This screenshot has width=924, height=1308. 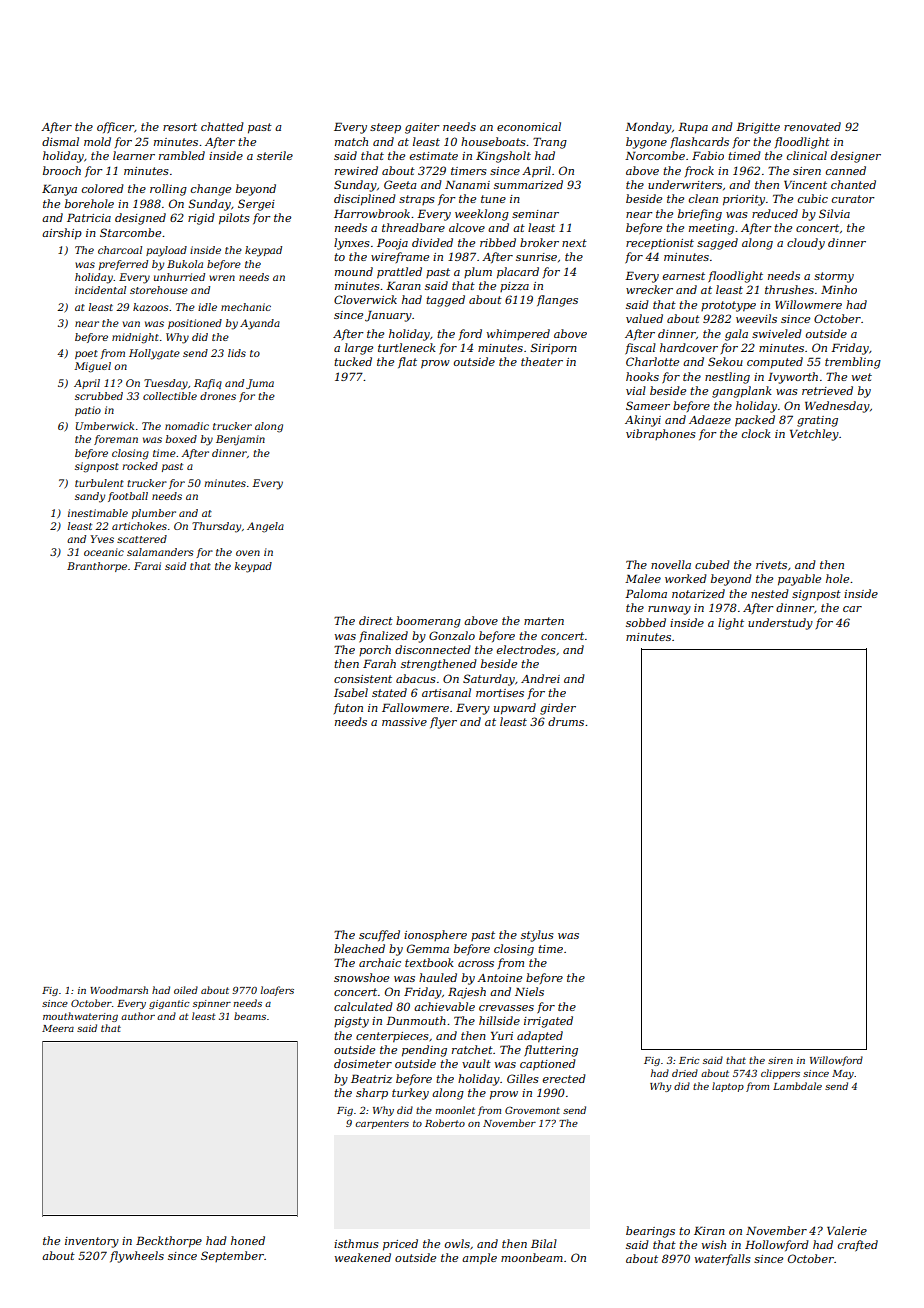 What do you see at coordinates (97, 567) in the screenshot?
I see `Branthorpe` at bounding box center [97, 567].
